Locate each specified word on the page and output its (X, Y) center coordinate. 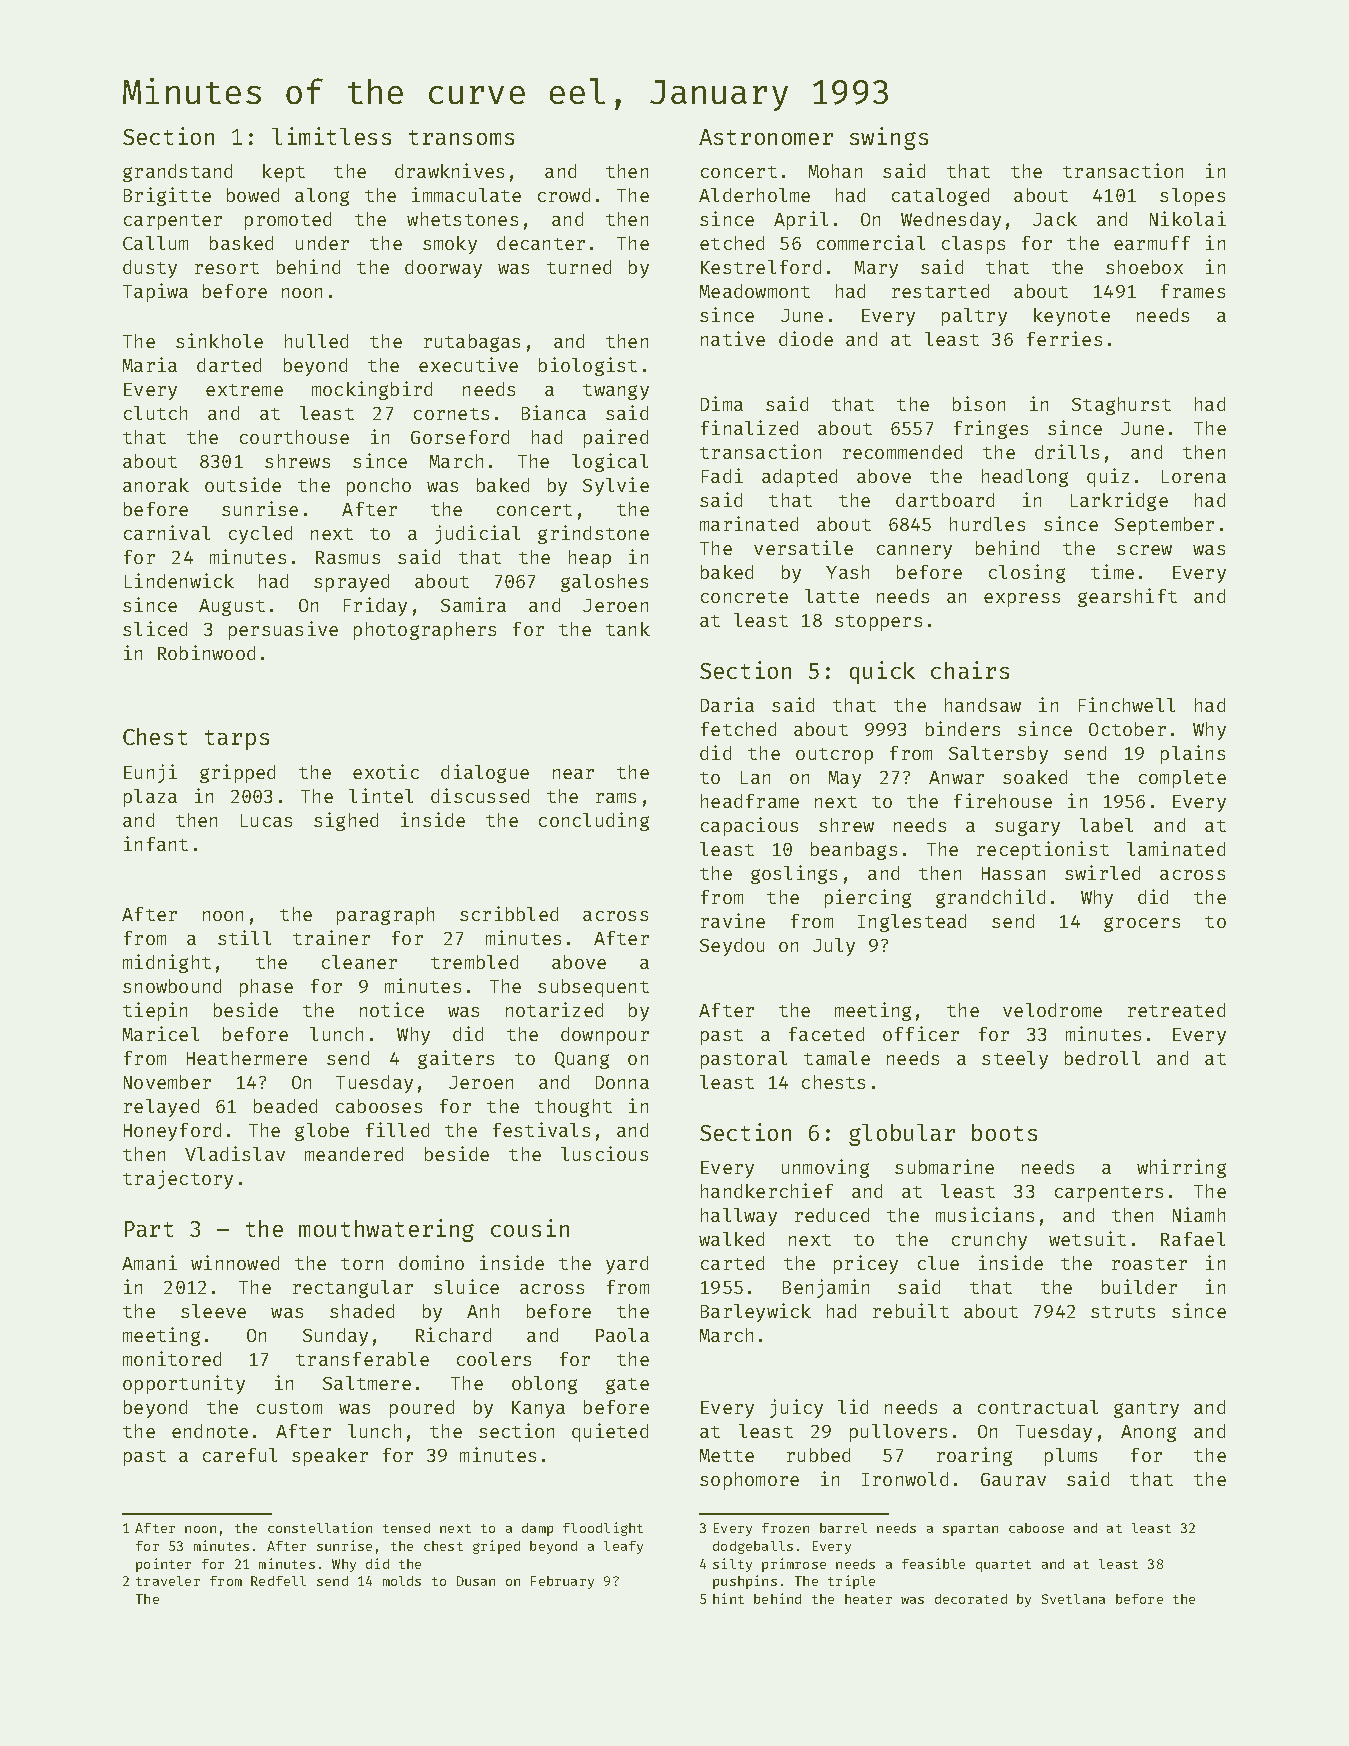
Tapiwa (155, 292)
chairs (970, 670)
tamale (837, 1058)
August (232, 607)
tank (628, 629)
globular (902, 1135)
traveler (168, 1581)
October (1127, 729)
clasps (973, 245)
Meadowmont (755, 291)
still (244, 937)
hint (728, 1598)
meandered (354, 1154)
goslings (794, 874)
